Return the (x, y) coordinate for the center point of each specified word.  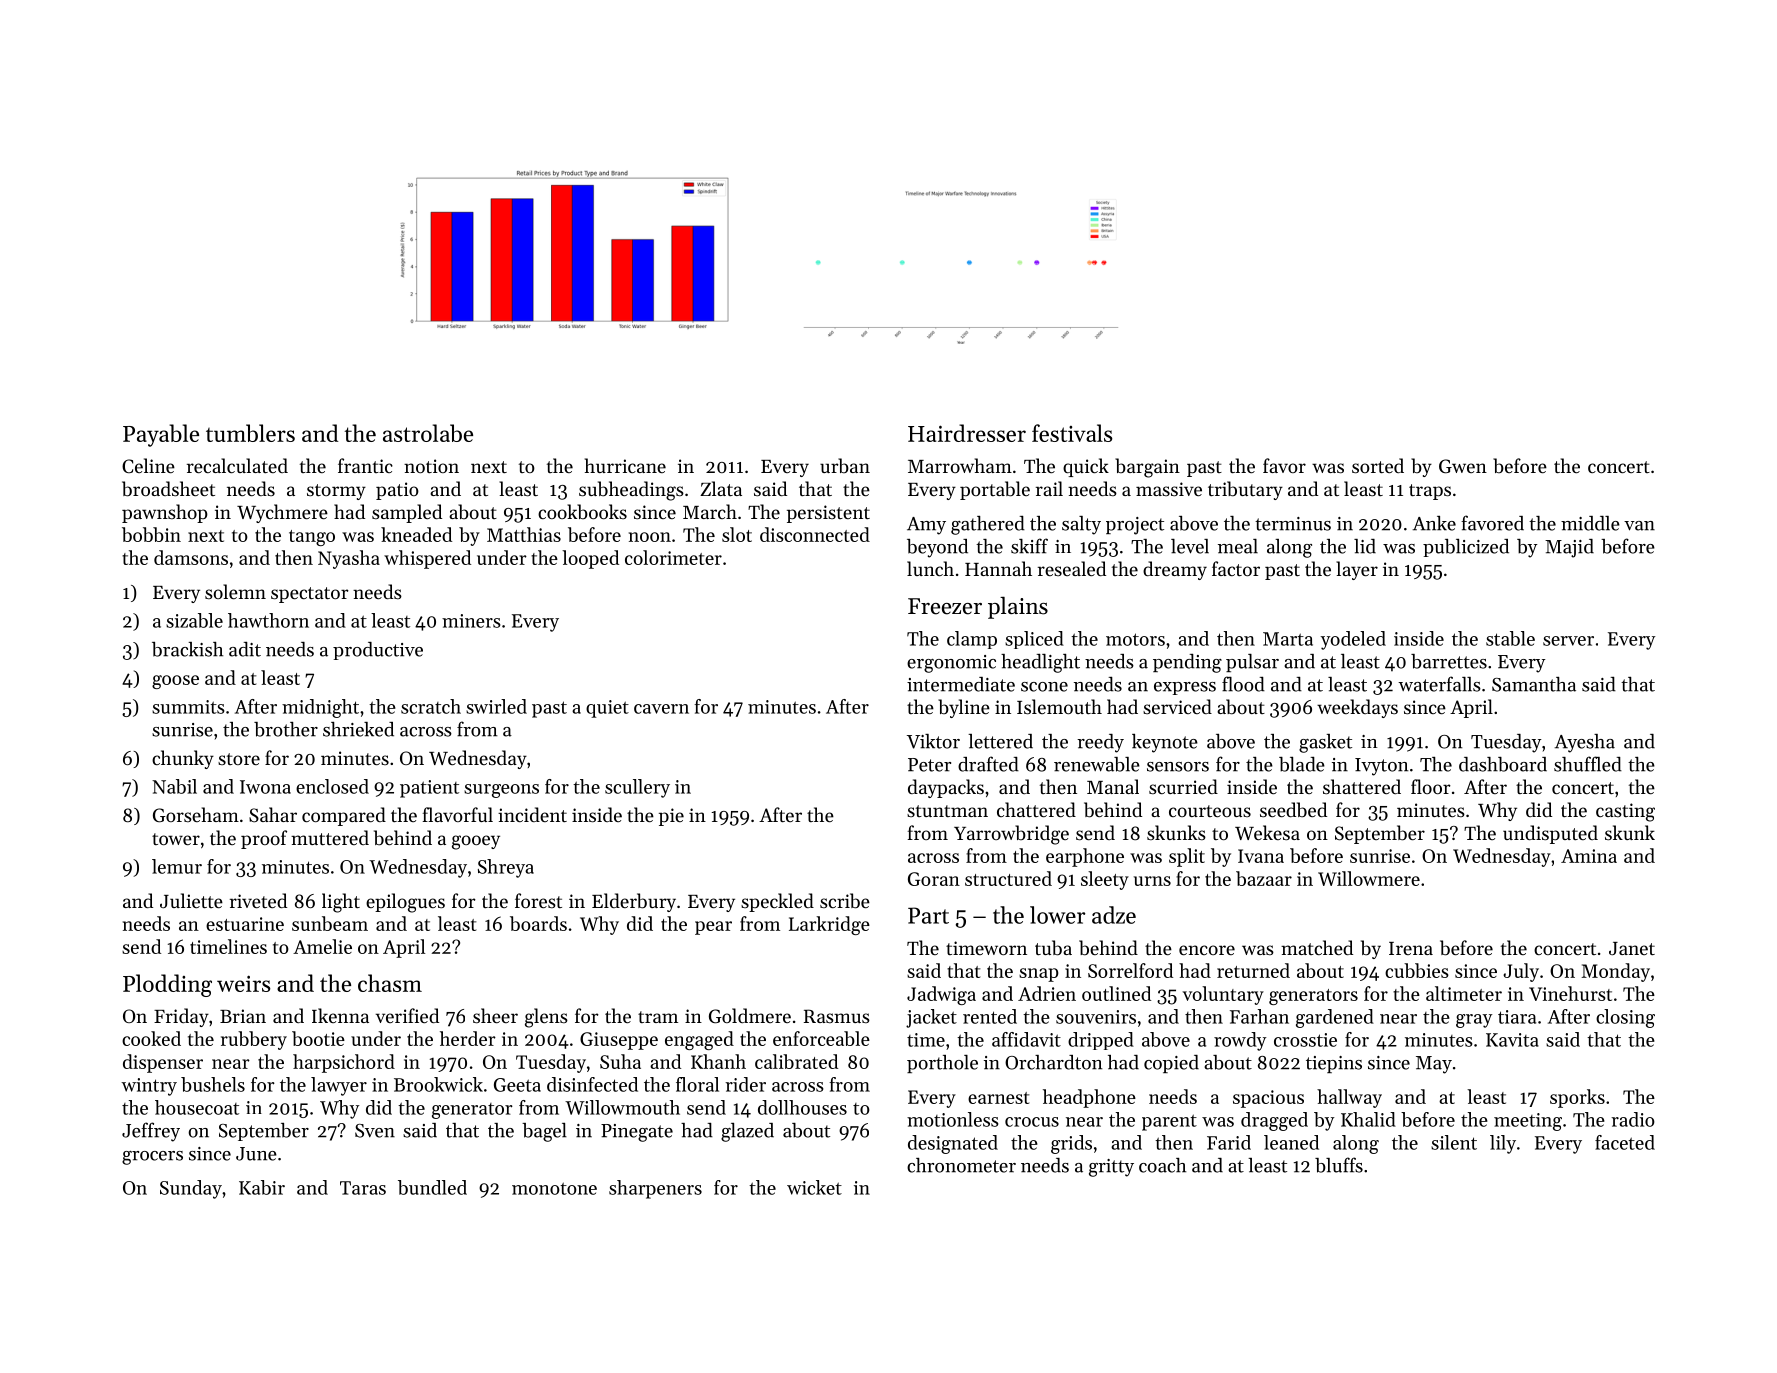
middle (1590, 523)
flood (1243, 684)
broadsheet (168, 489)
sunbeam (330, 923)
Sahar (273, 815)
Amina (1589, 856)
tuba (1053, 948)
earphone (1085, 857)
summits (188, 707)
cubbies (1417, 970)
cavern (661, 709)
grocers (152, 1158)
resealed (1072, 568)
